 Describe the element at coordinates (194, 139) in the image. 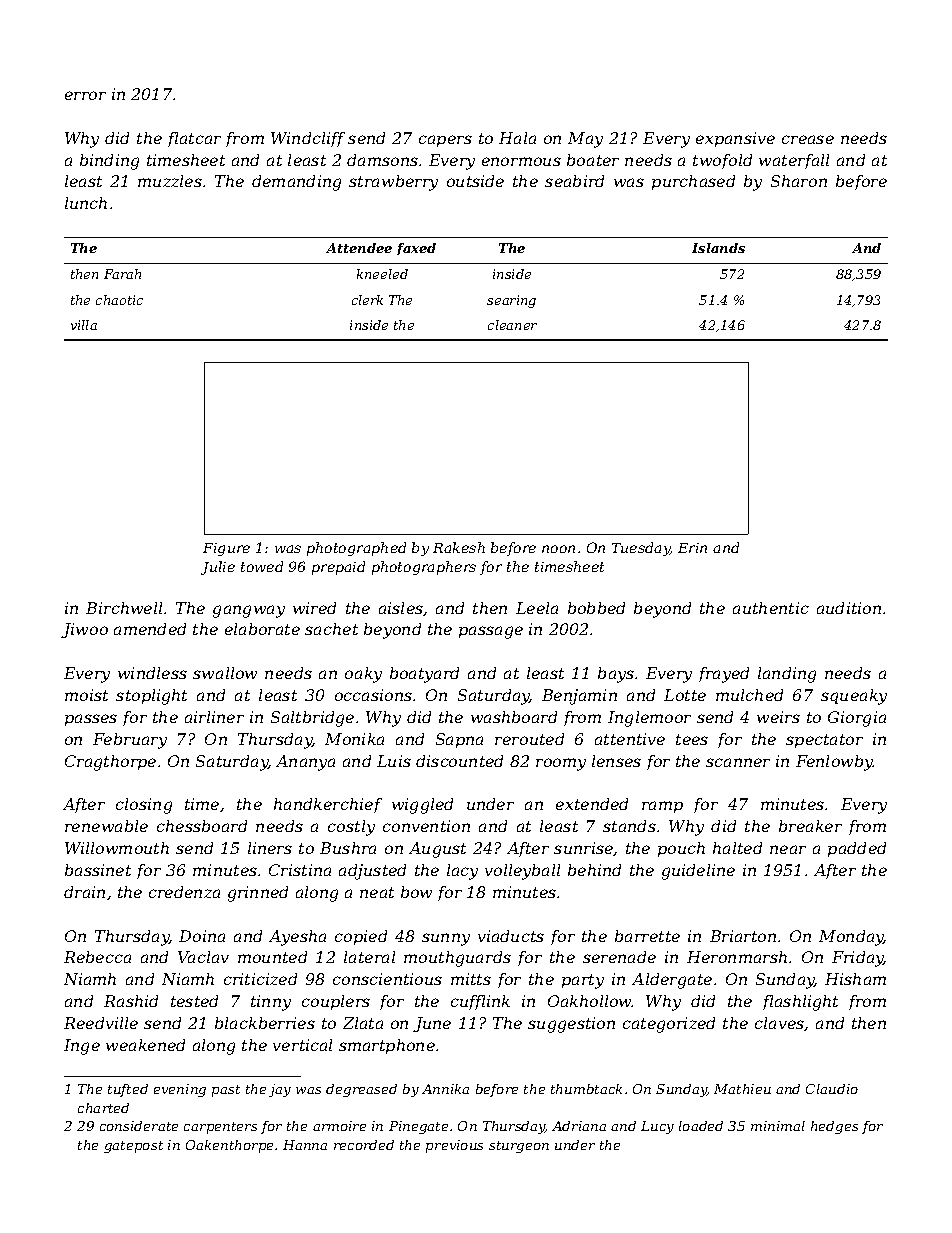

I see `flatcar` at that location.
